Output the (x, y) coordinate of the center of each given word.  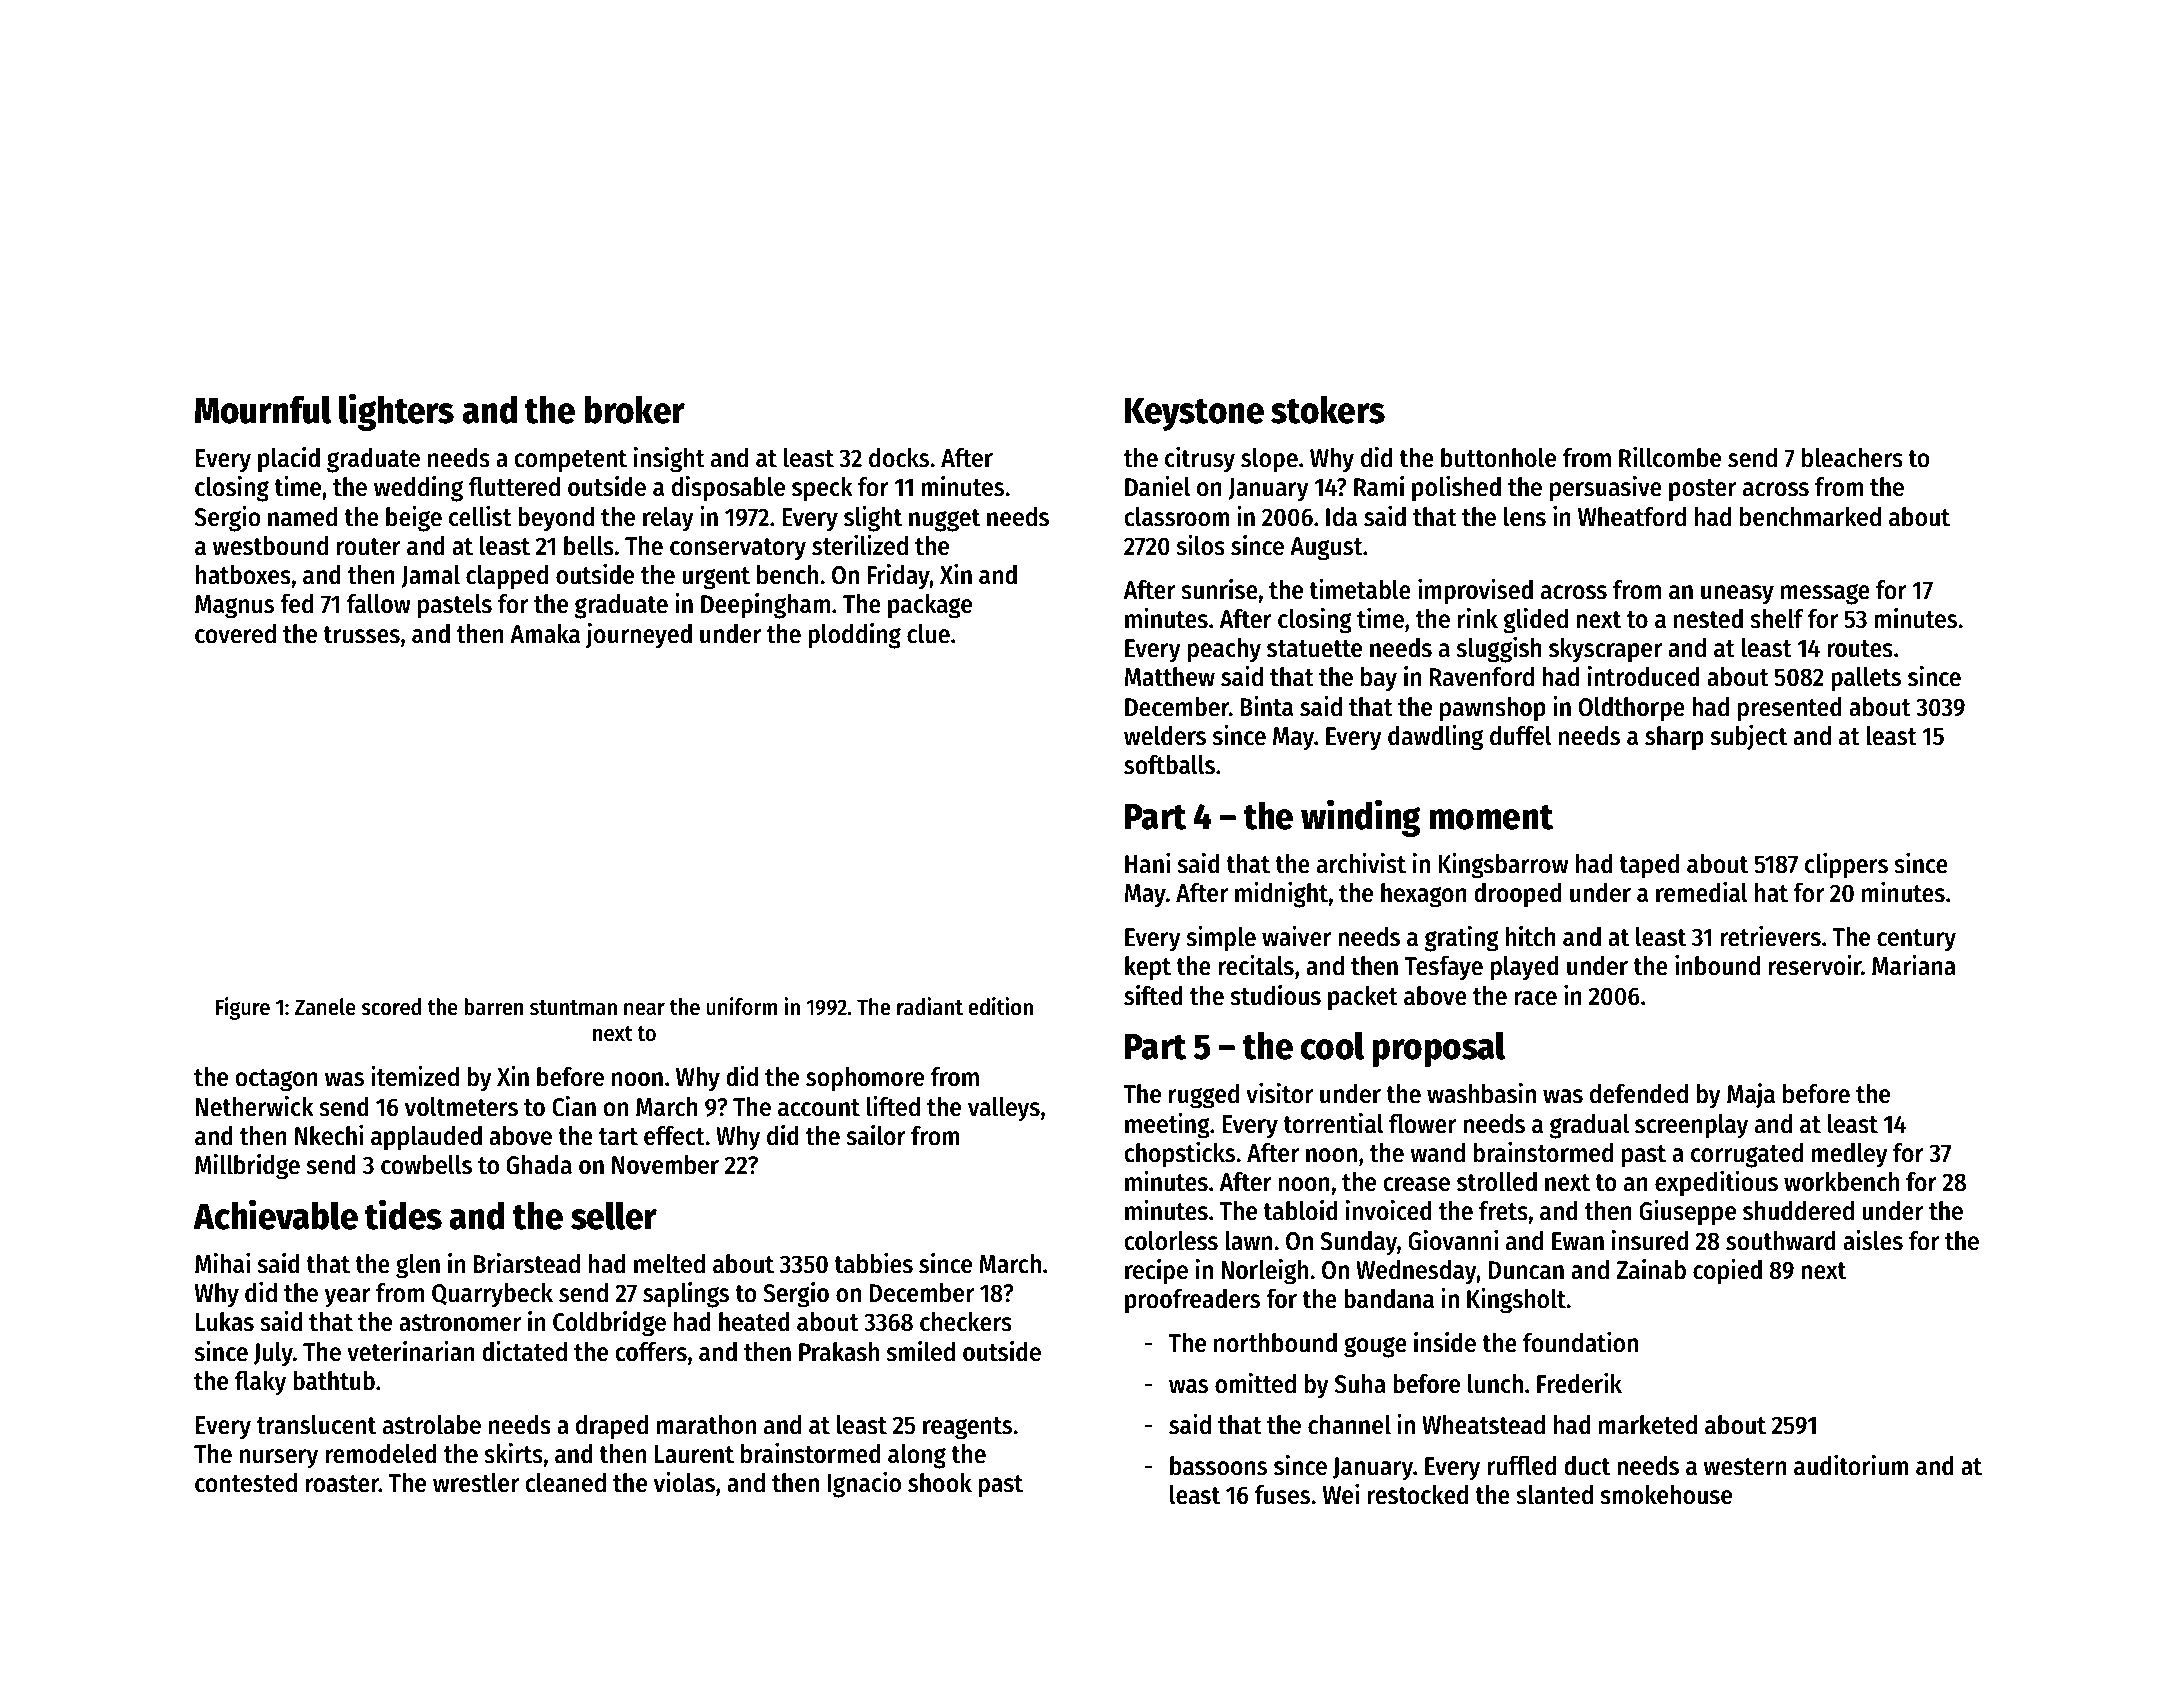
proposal (1438, 1049)
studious (1275, 995)
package (930, 606)
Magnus (234, 607)
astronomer (460, 1323)
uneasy (1737, 595)
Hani (1147, 863)
